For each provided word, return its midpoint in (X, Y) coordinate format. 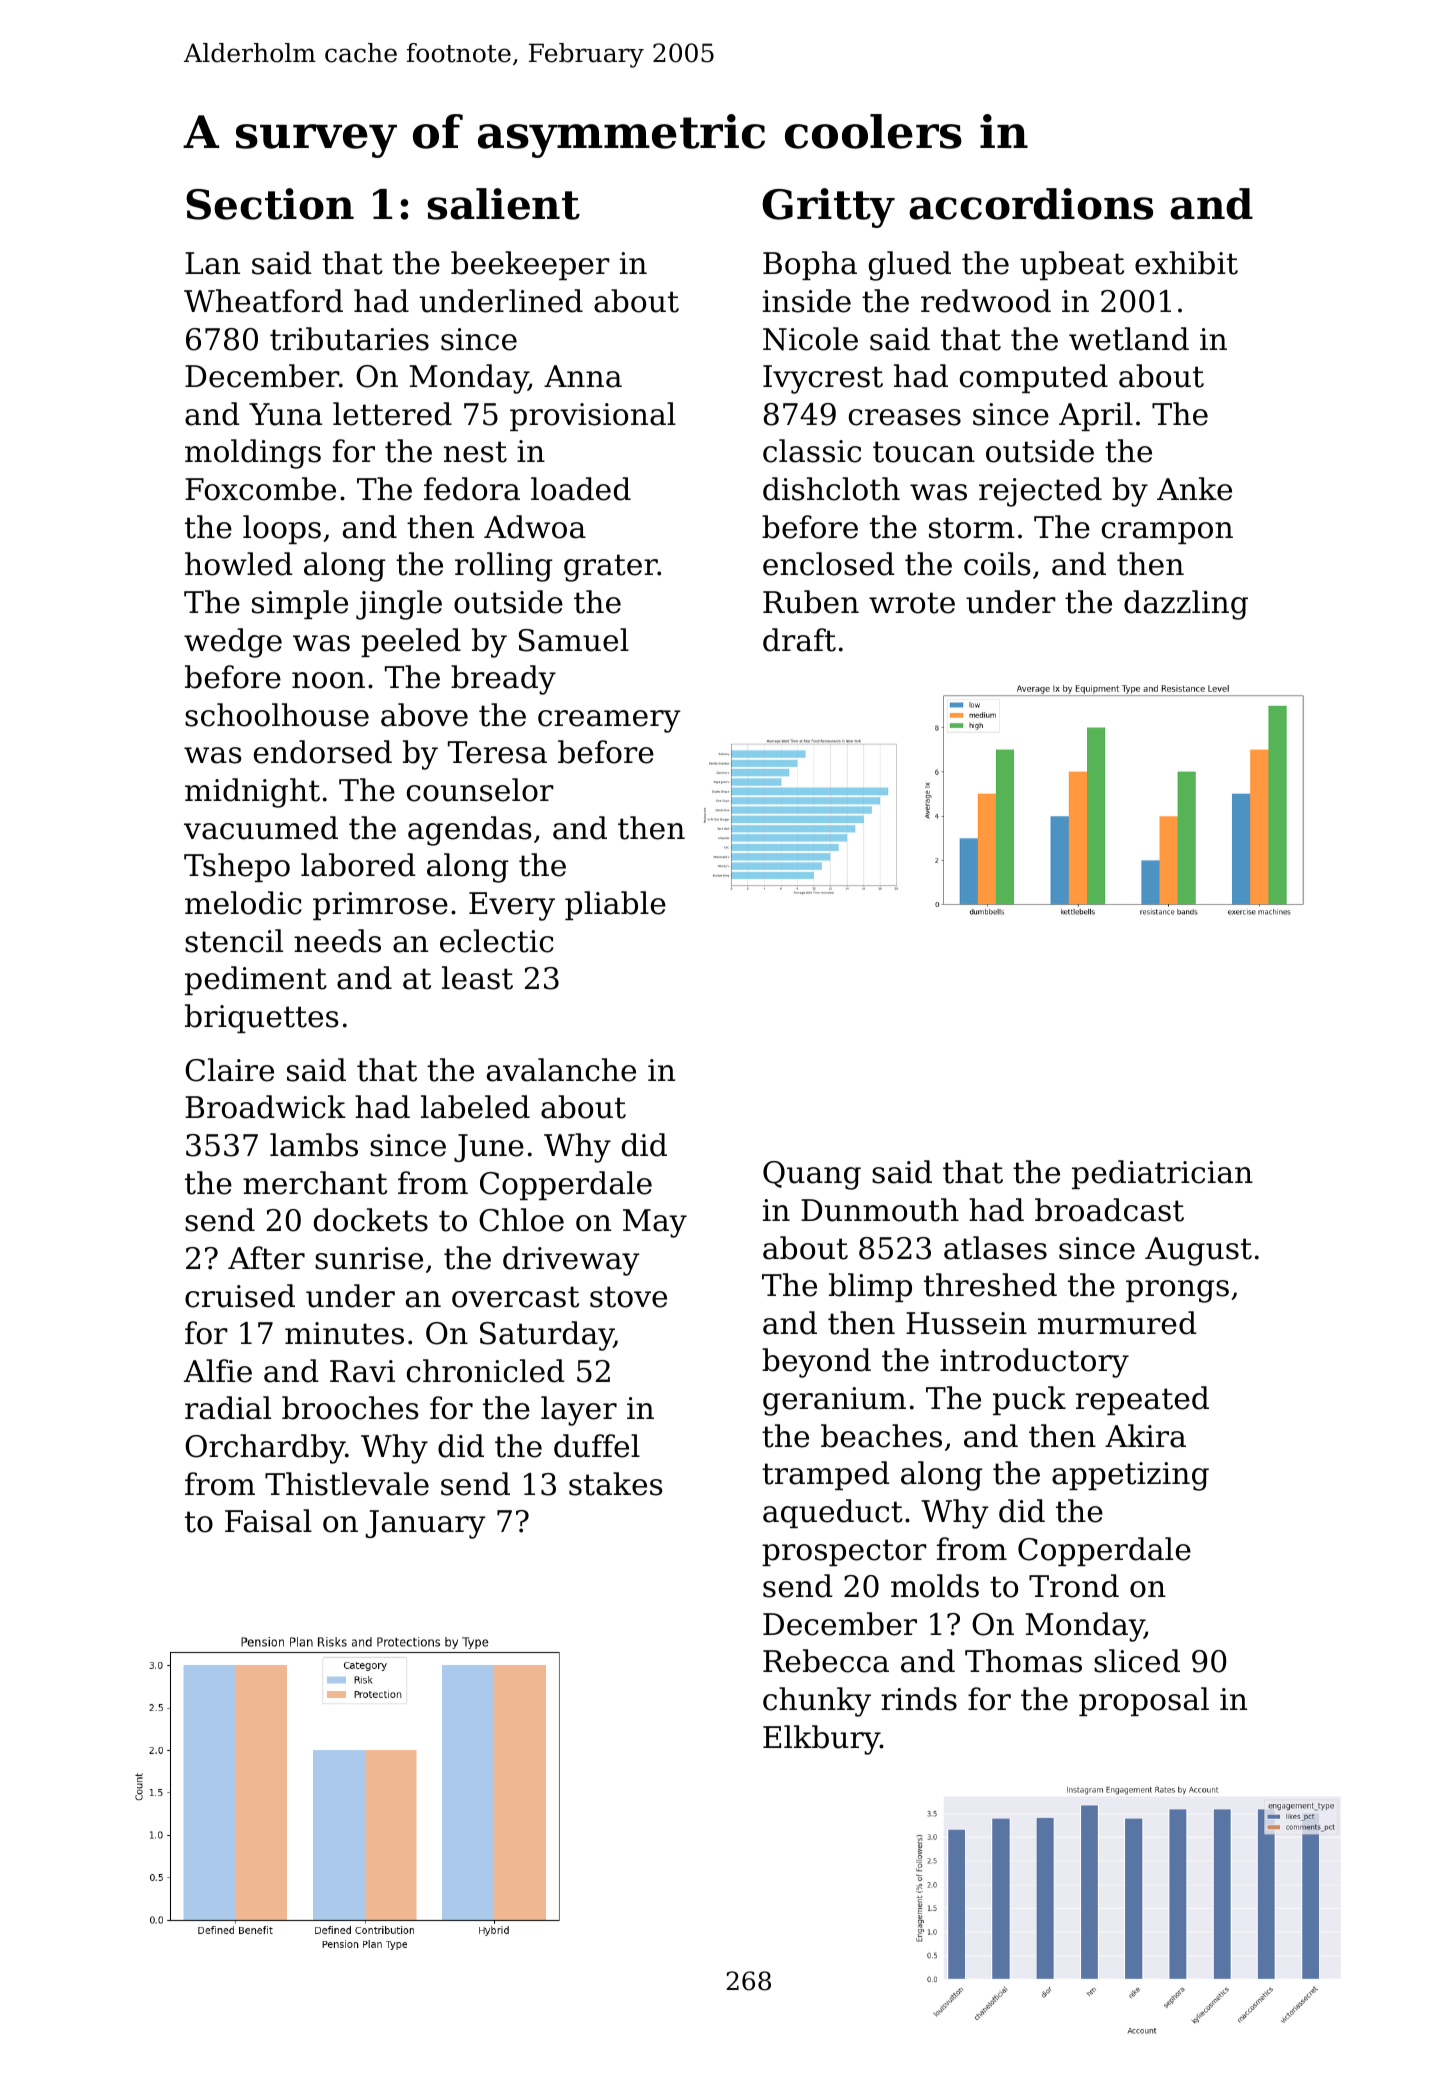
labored (358, 865)
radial (228, 1408)
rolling (504, 567)
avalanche (561, 1070)
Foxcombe (260, 489)
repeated (1142, 1400)
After (266, 1258)
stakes (616, 1484)
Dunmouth (880, 1210)
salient (504, 204)
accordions (1031, 204)
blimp (870, 1287)
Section (270, 204)
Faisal (268, 1521)
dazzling (1186, 605)
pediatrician (1162, 1174)
